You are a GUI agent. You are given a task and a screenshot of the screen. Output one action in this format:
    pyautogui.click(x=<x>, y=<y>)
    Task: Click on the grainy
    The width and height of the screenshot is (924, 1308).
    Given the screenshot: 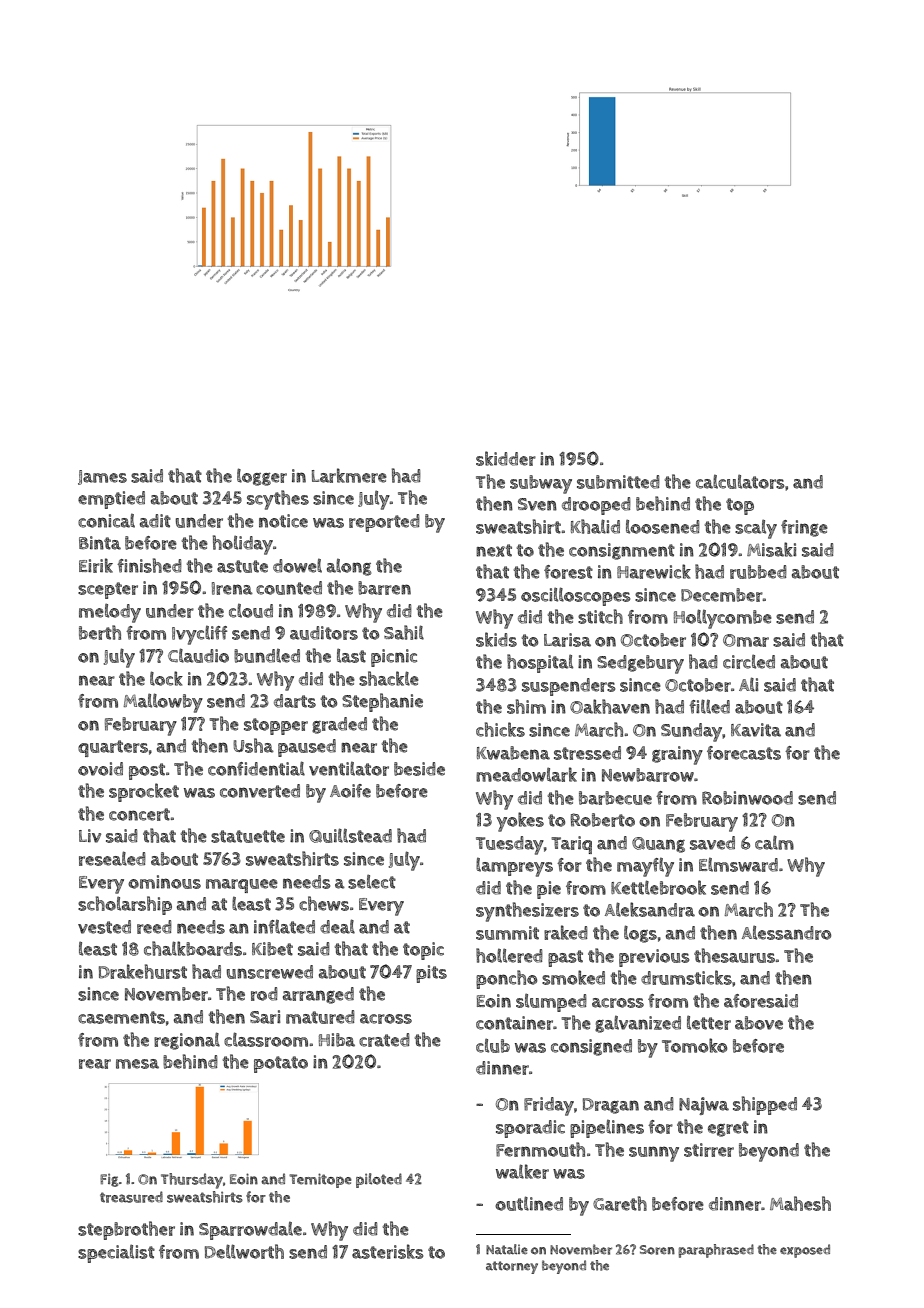 What is the action you would take?
    pyautogui.click(x=677, y=755)
